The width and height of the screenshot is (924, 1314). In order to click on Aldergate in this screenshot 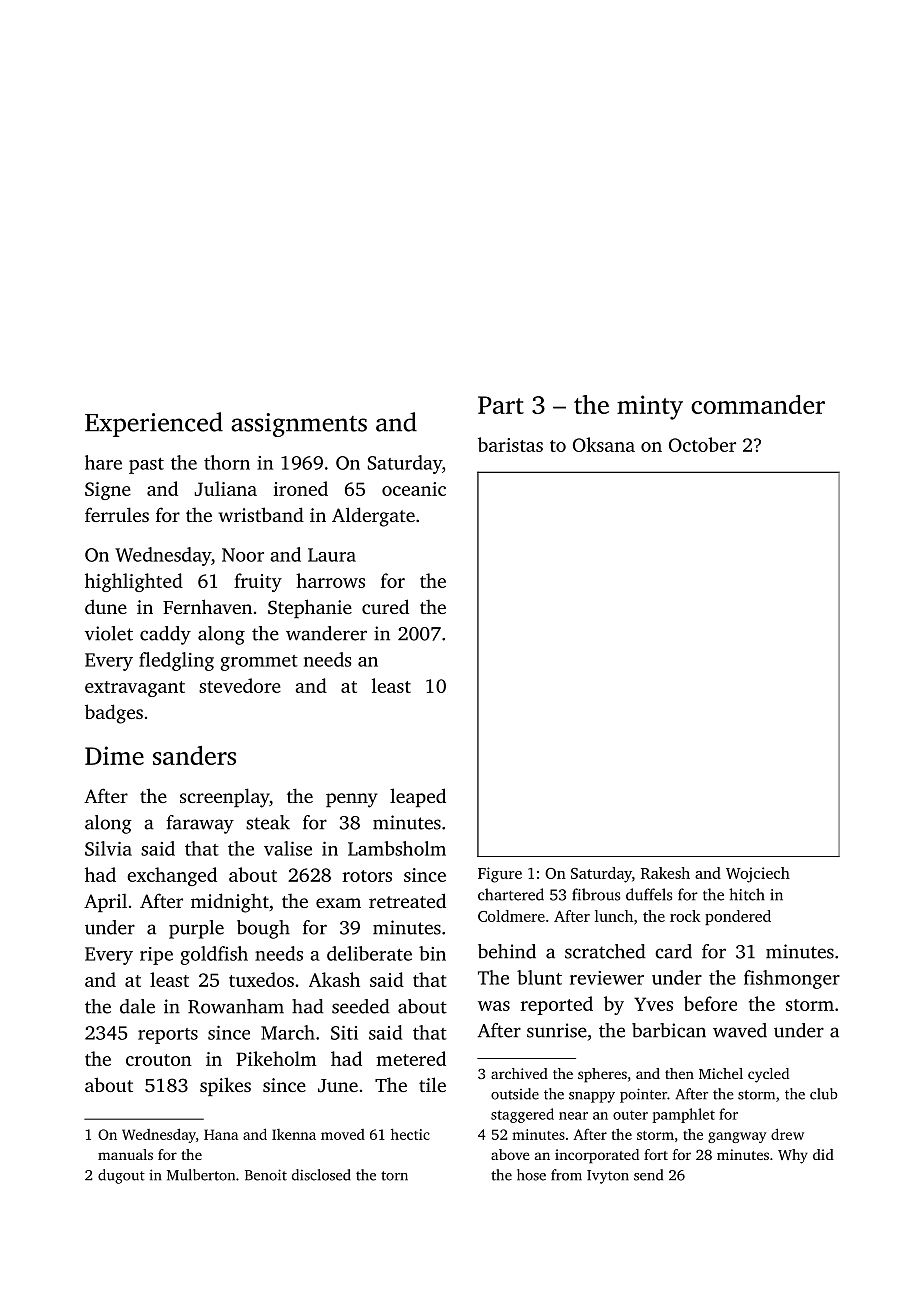, I will do `click(373, 517)`.
